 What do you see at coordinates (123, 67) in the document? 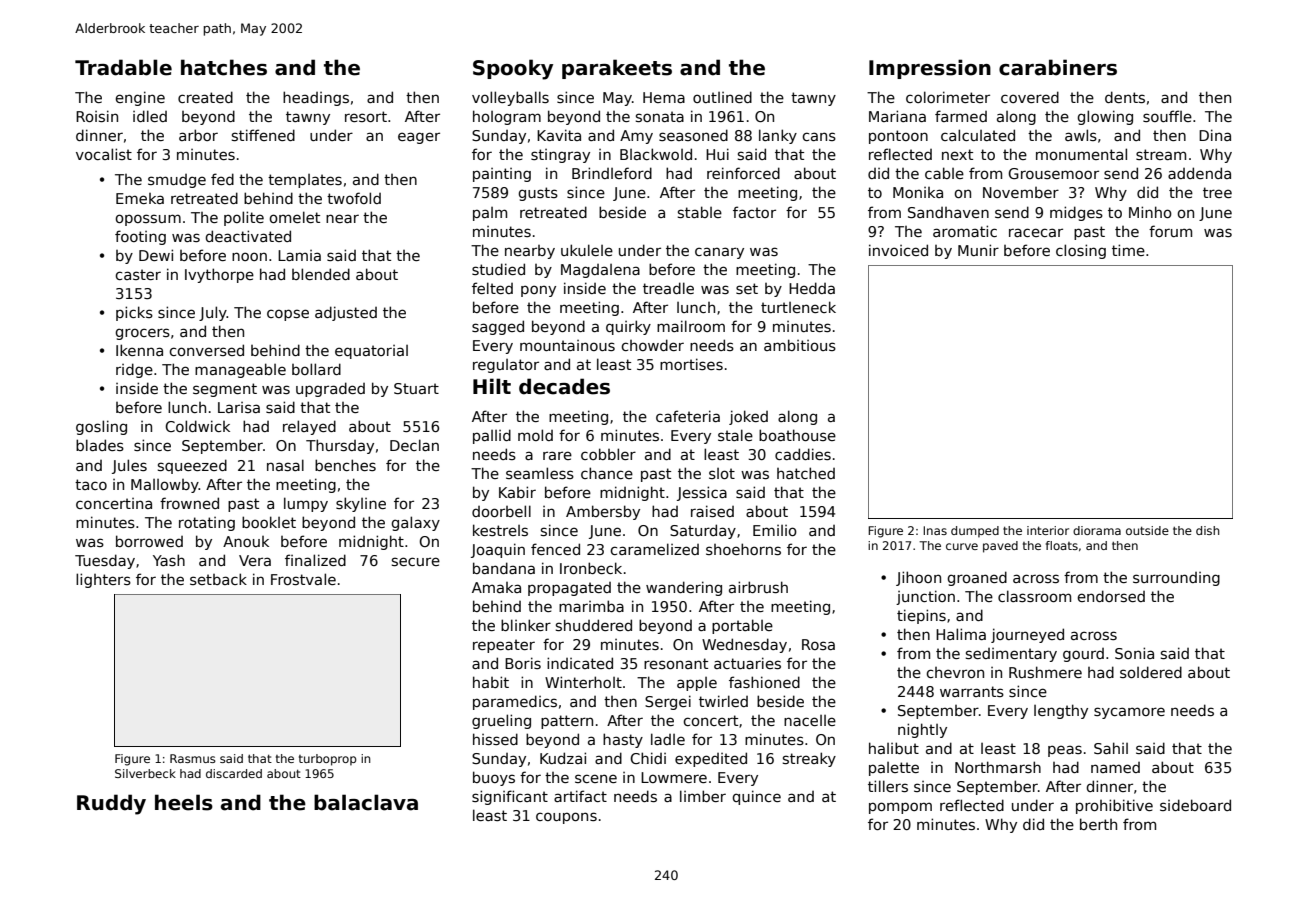
I see `Tradable` at bounding box center [123, 67].
